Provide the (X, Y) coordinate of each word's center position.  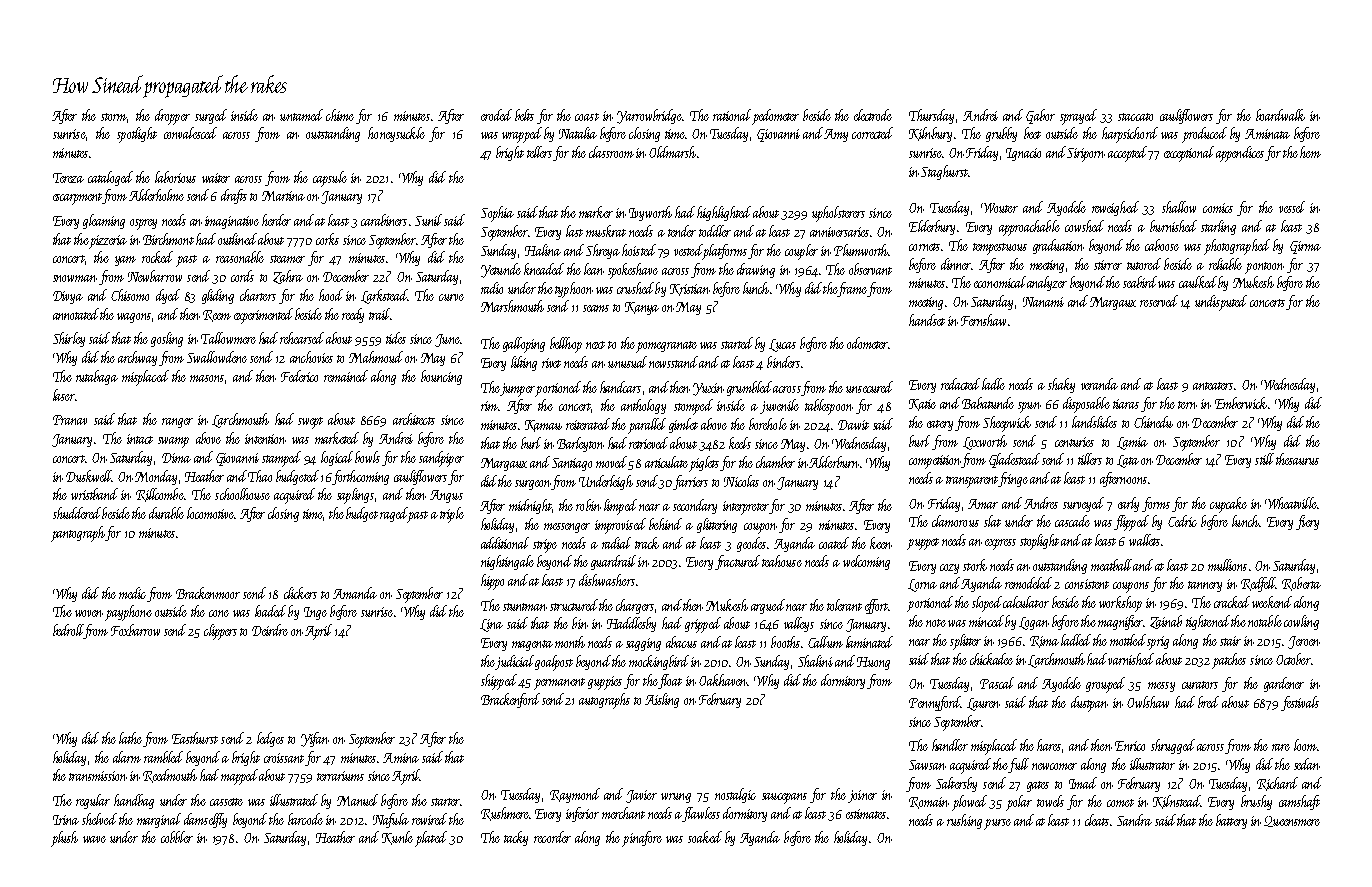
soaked (705, 837)
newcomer (1054, 766)
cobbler (177, 837)
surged (211, 116)
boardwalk (1280, 115)
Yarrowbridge (649, 116)
